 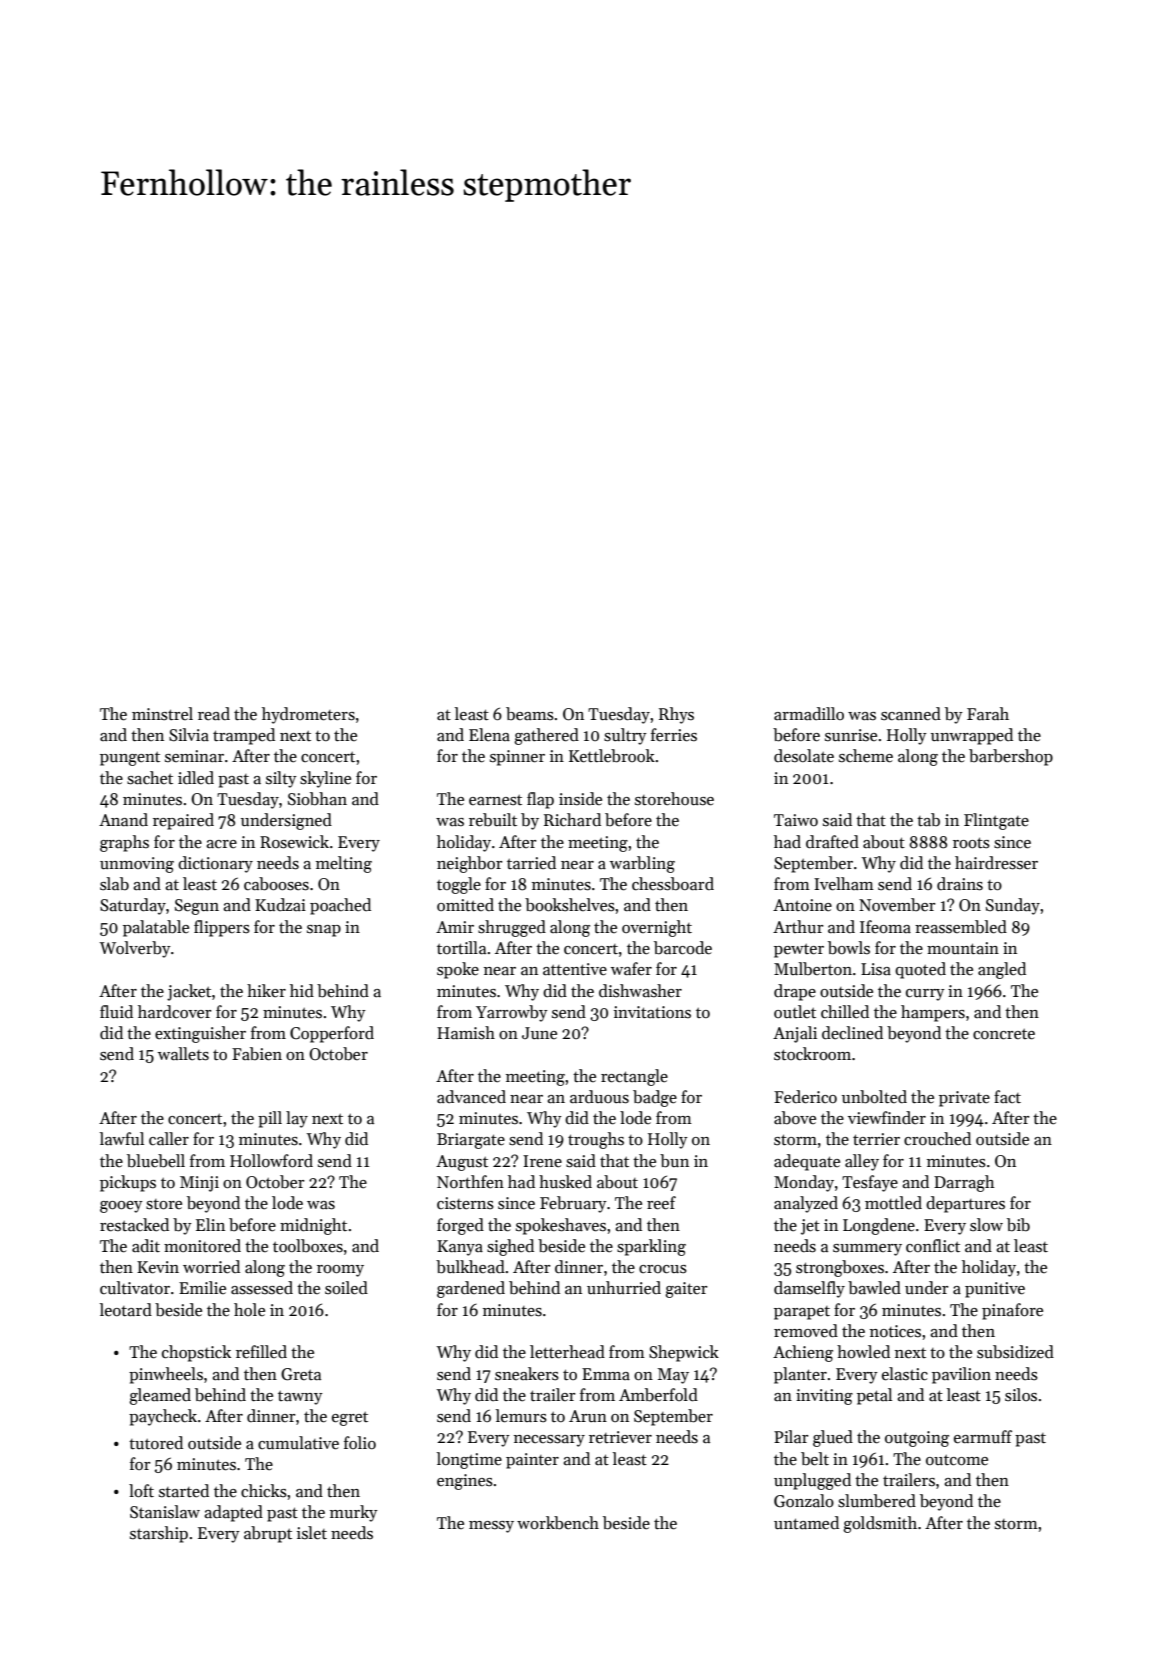 What do you see at coordinates (211, 1267) in the screenshot?
I see `worried` at bounding box center [211, 1267].
